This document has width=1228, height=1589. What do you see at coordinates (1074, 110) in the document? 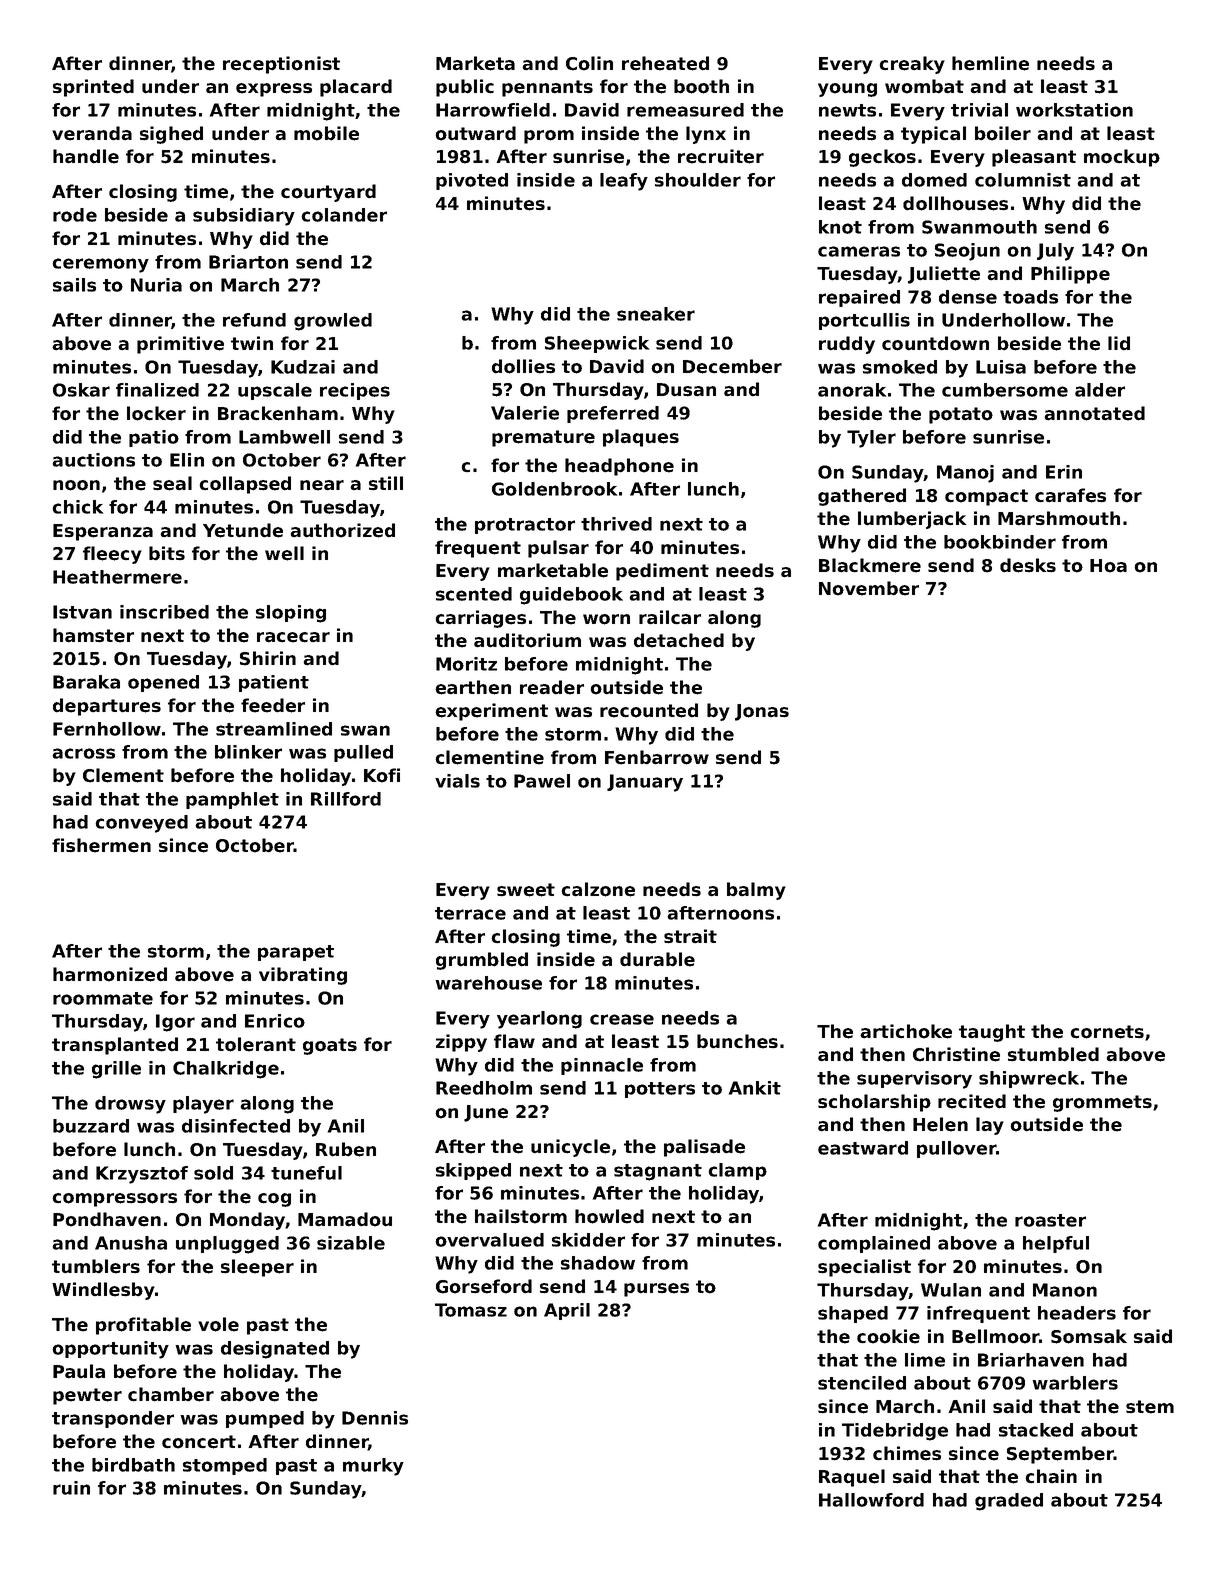
I see `workstation` at bounding box center [1074, 110].
